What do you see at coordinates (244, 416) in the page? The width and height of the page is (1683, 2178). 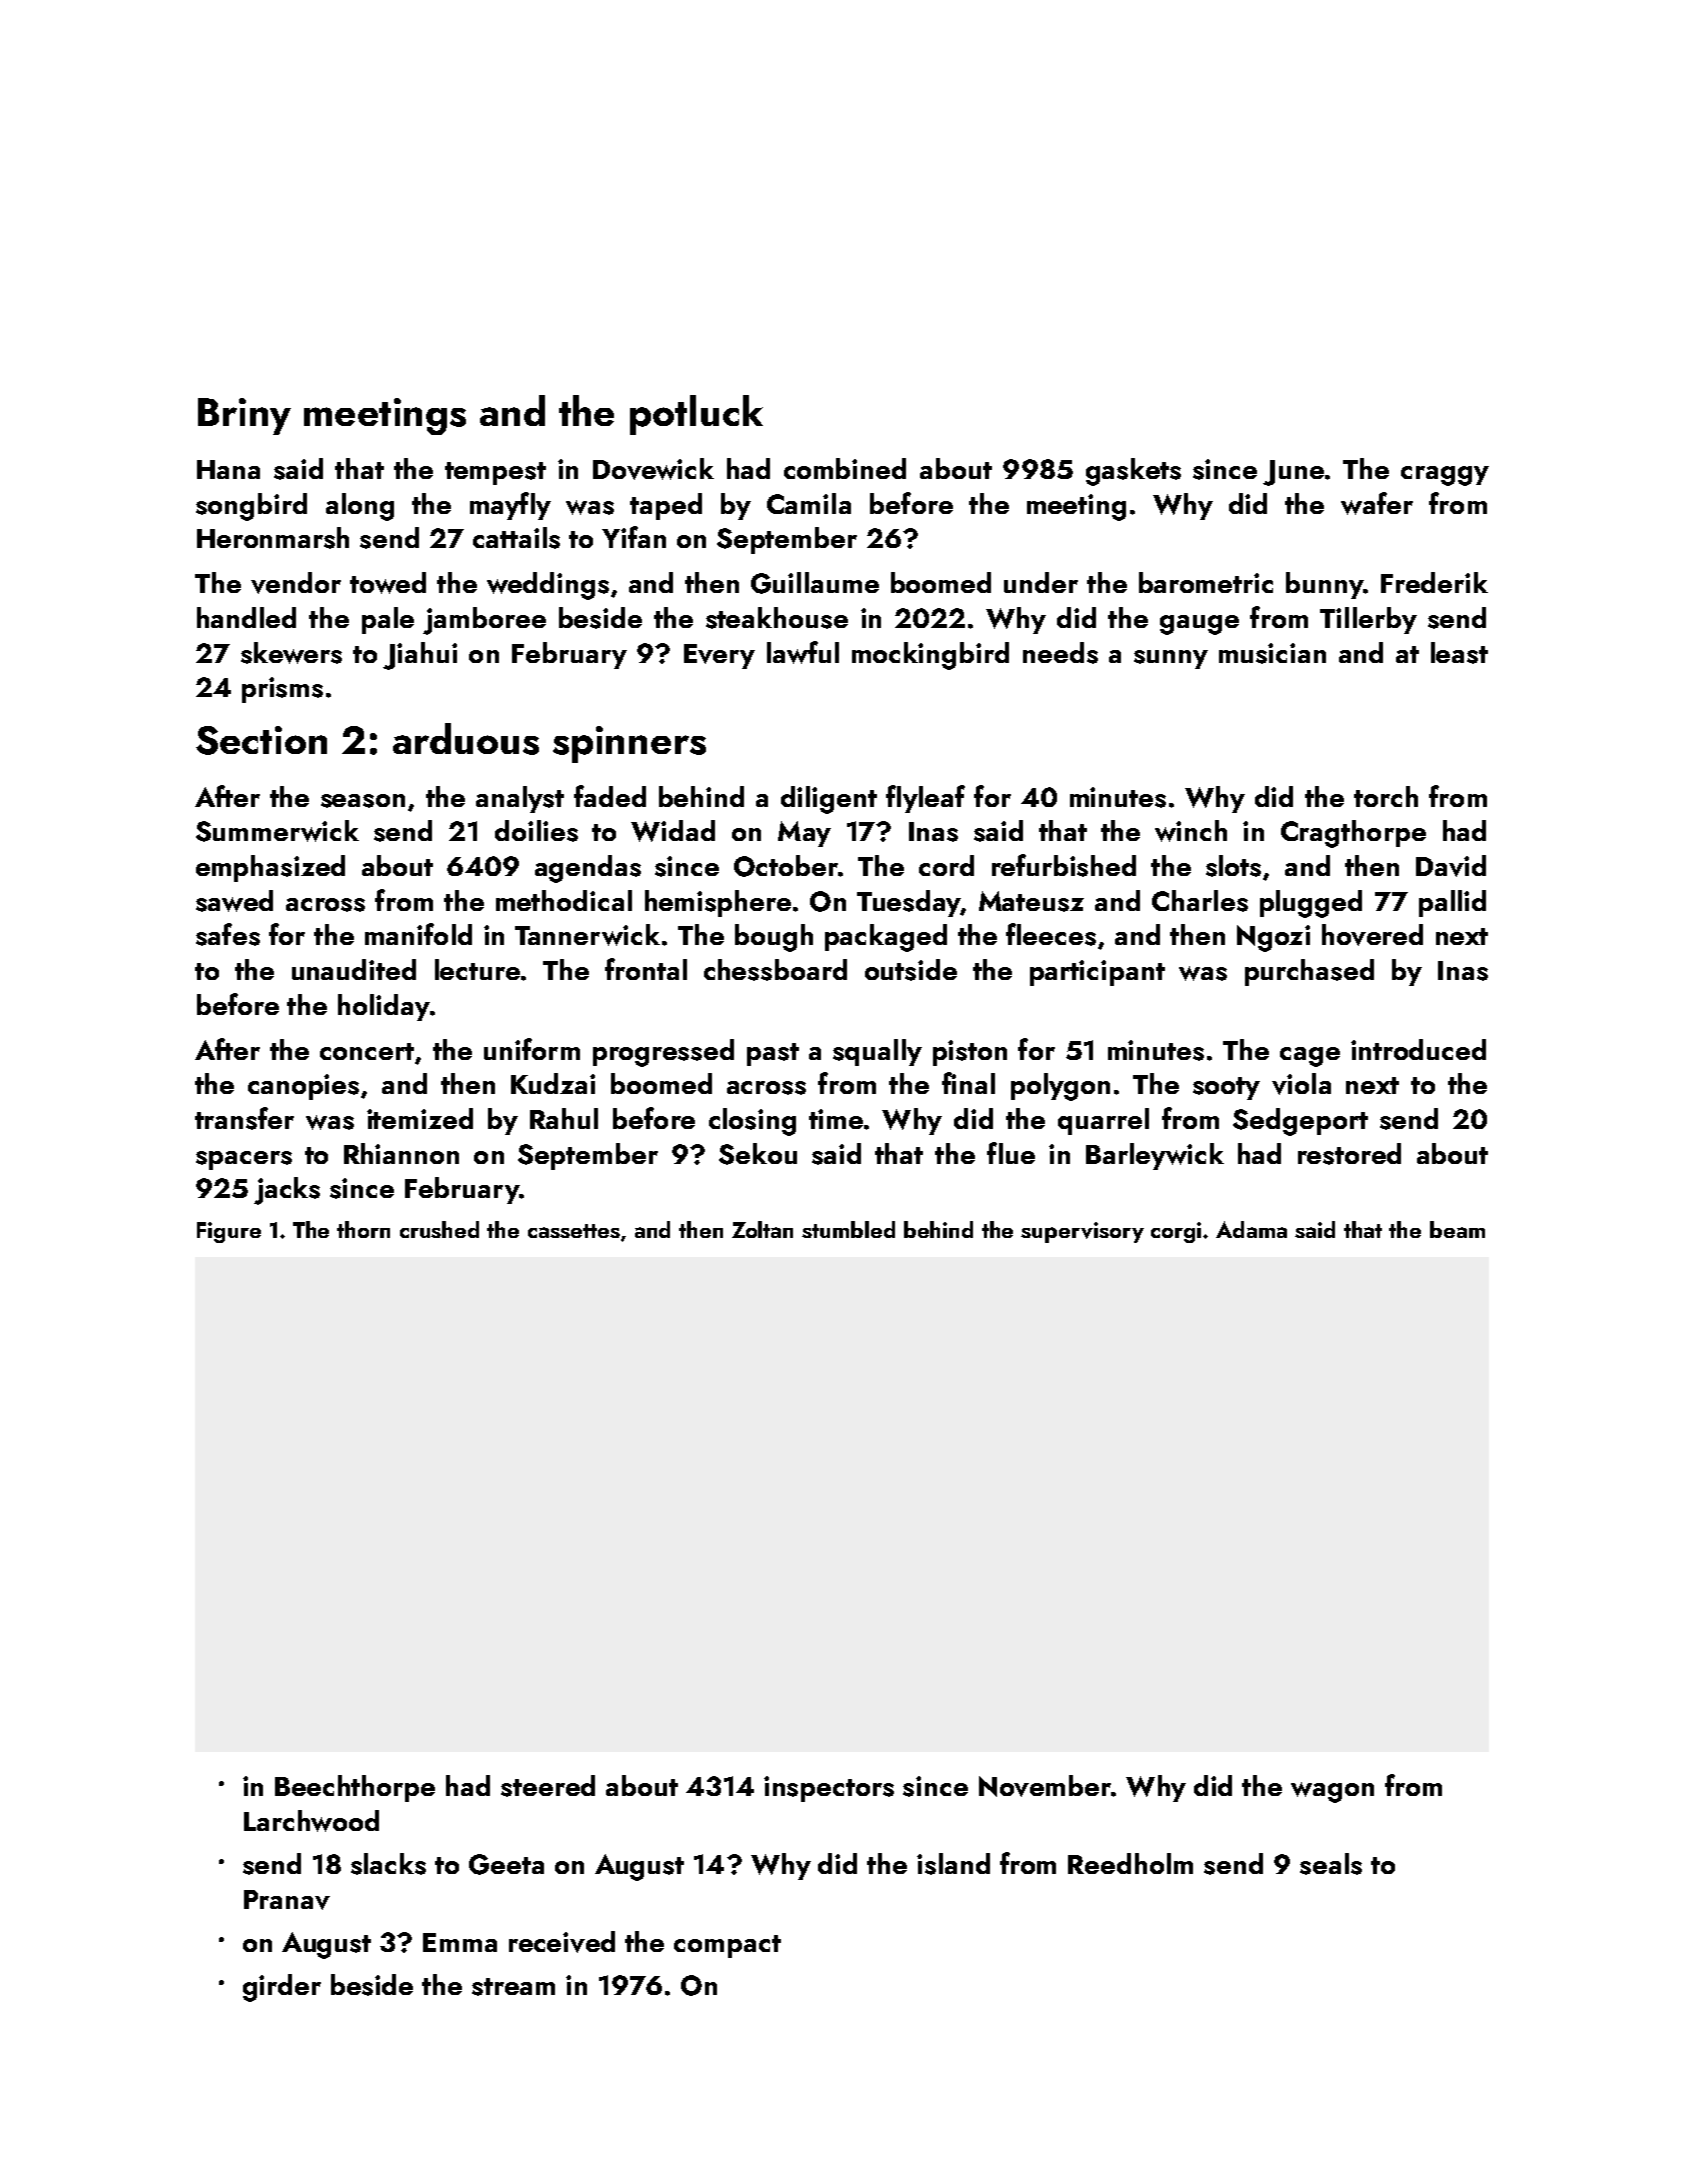 I see `Briny` at bounding box center [244, 416].
